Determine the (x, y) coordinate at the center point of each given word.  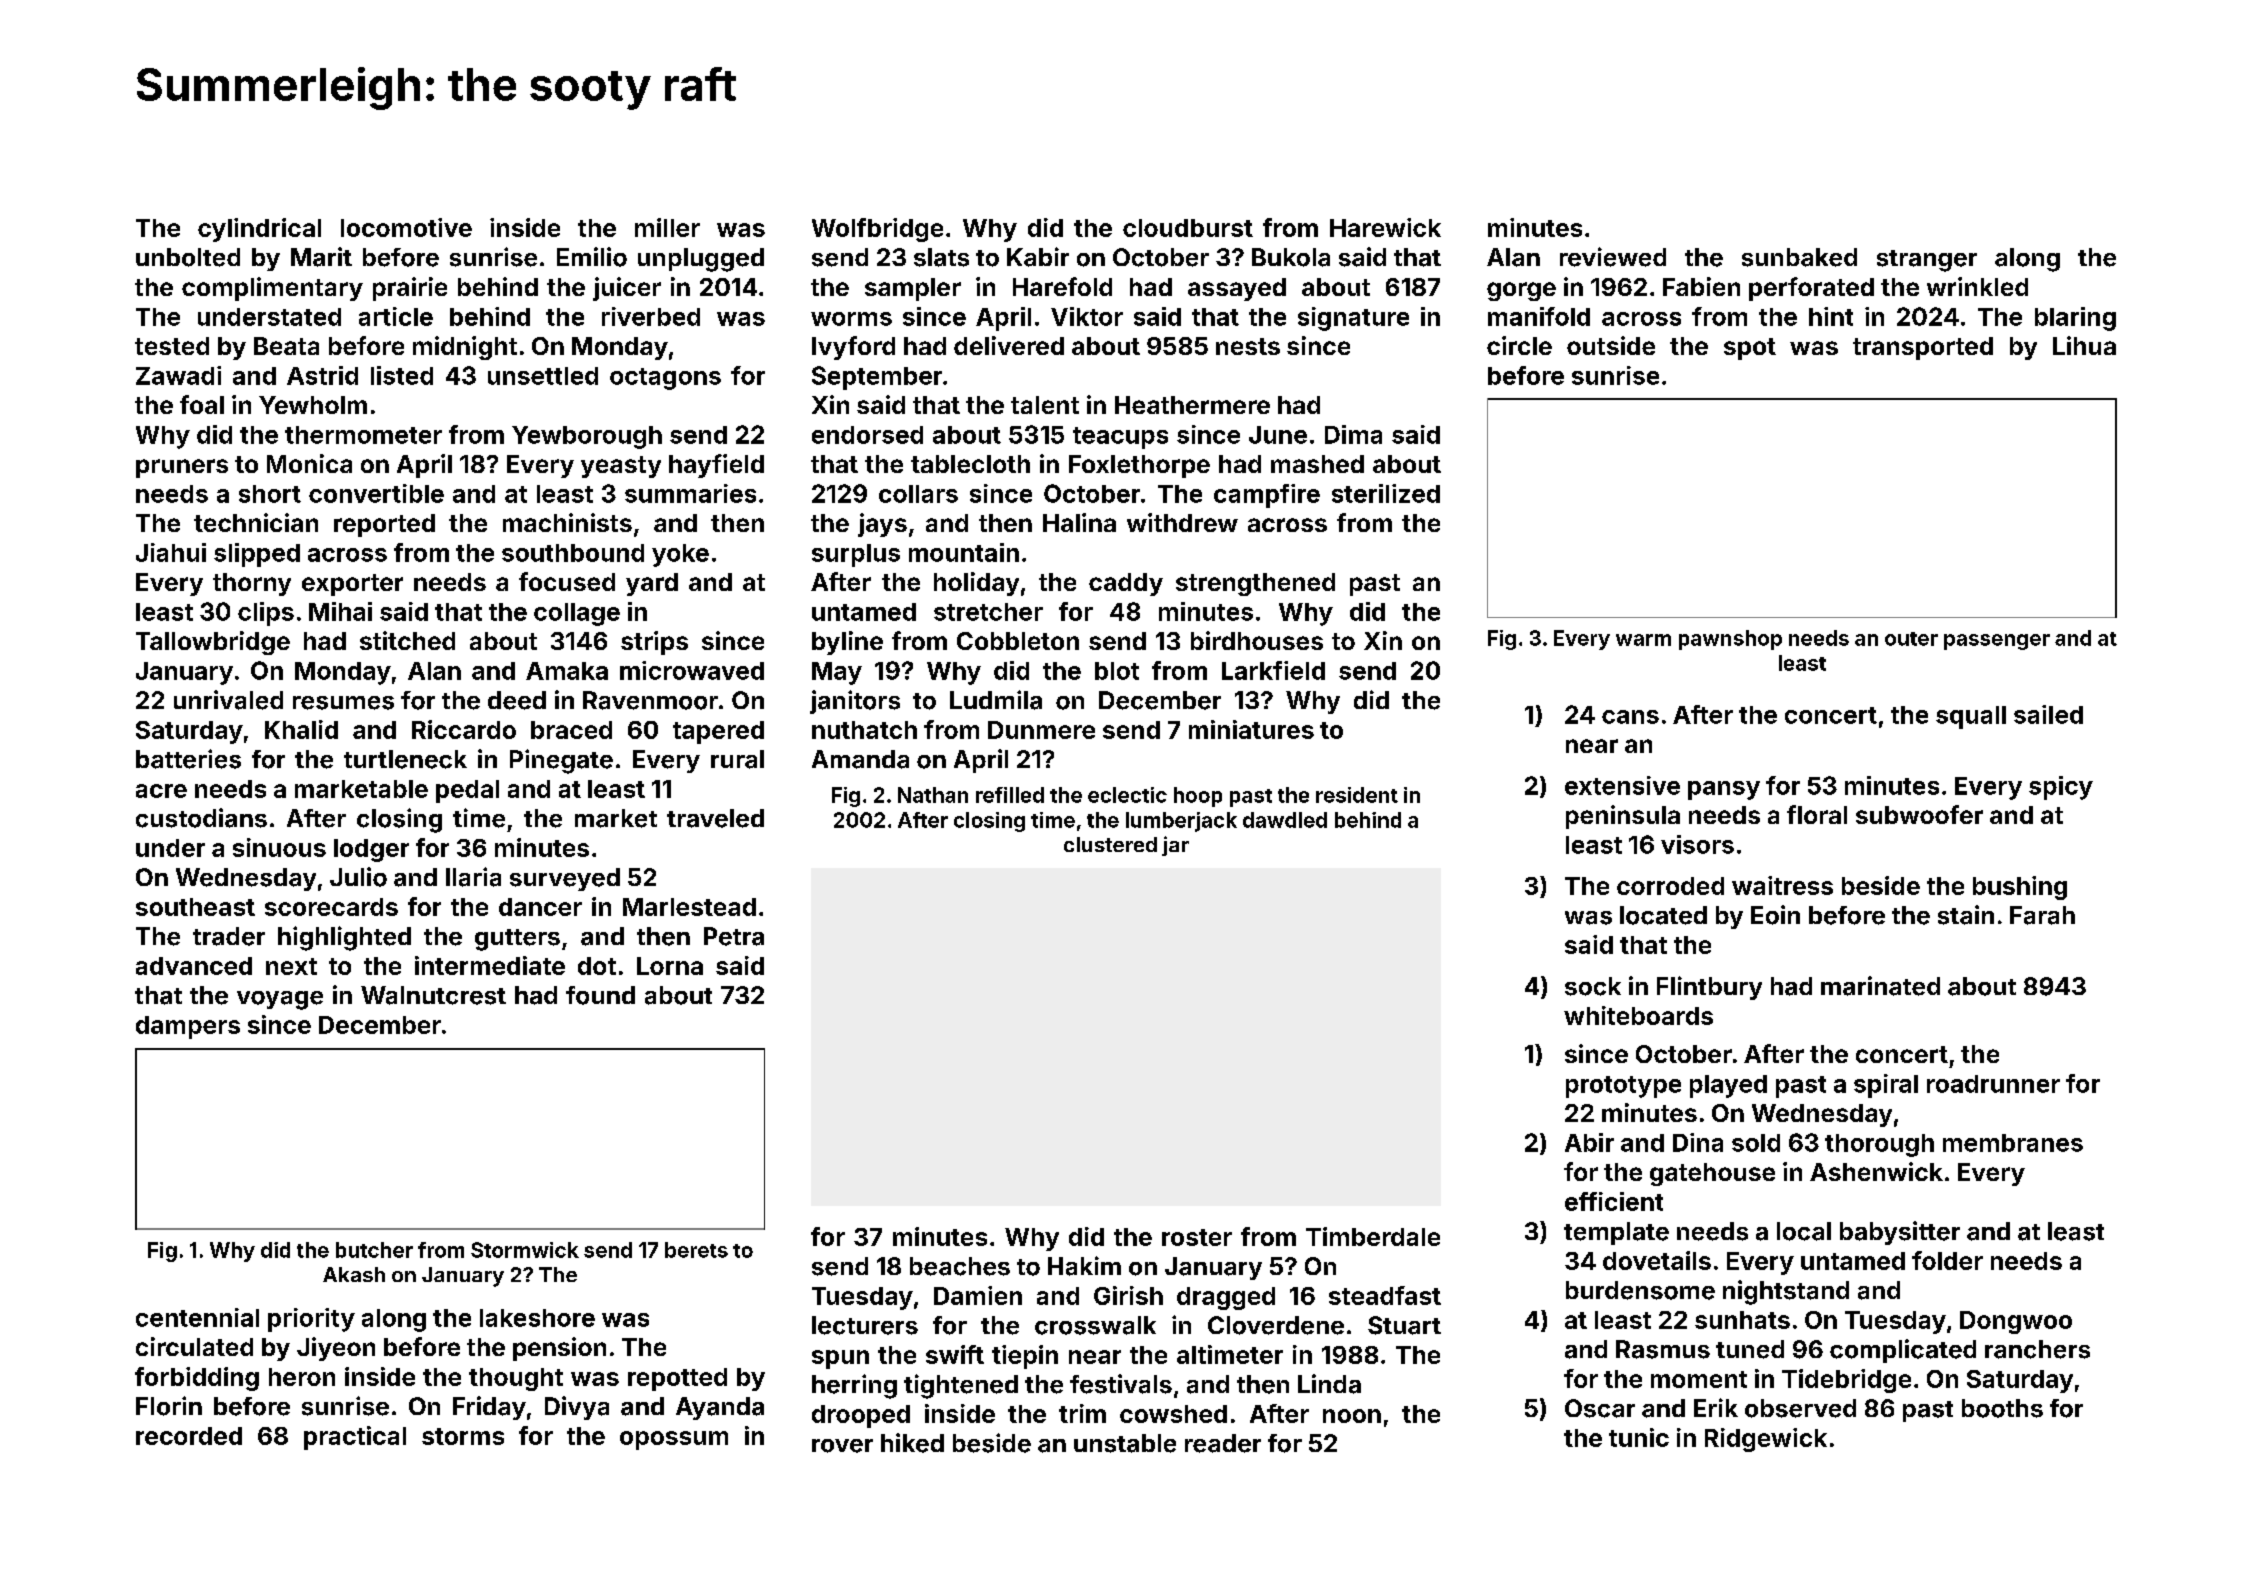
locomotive (406, 227)
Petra (734, 936)
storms (463, 1436)
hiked (912, 1443)
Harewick (1385, 227)
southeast (195, 907)
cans (1630, 717)
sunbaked (1799, 257)
